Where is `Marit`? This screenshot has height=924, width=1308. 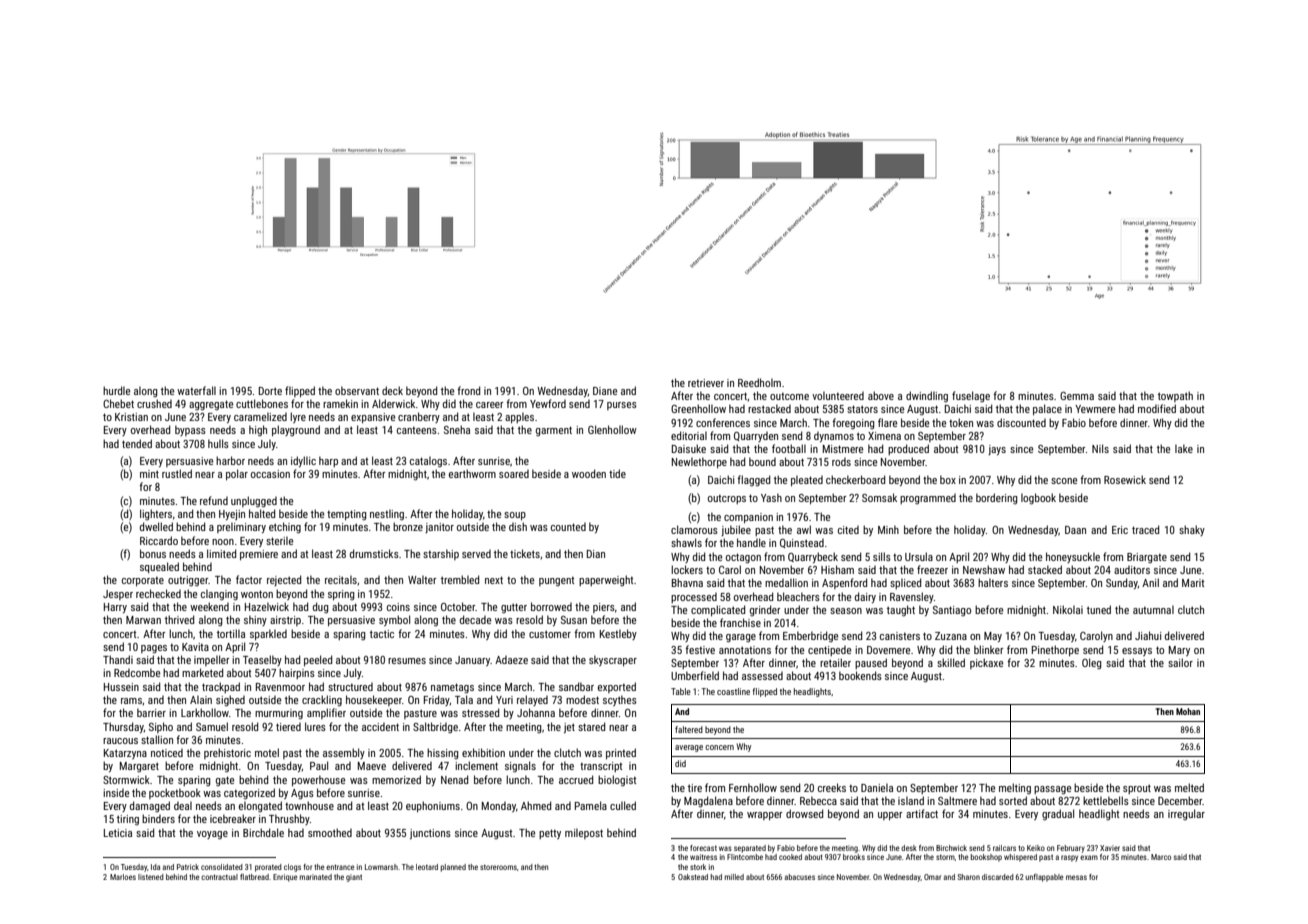
Marit is located at coordinates (1193, 583).
